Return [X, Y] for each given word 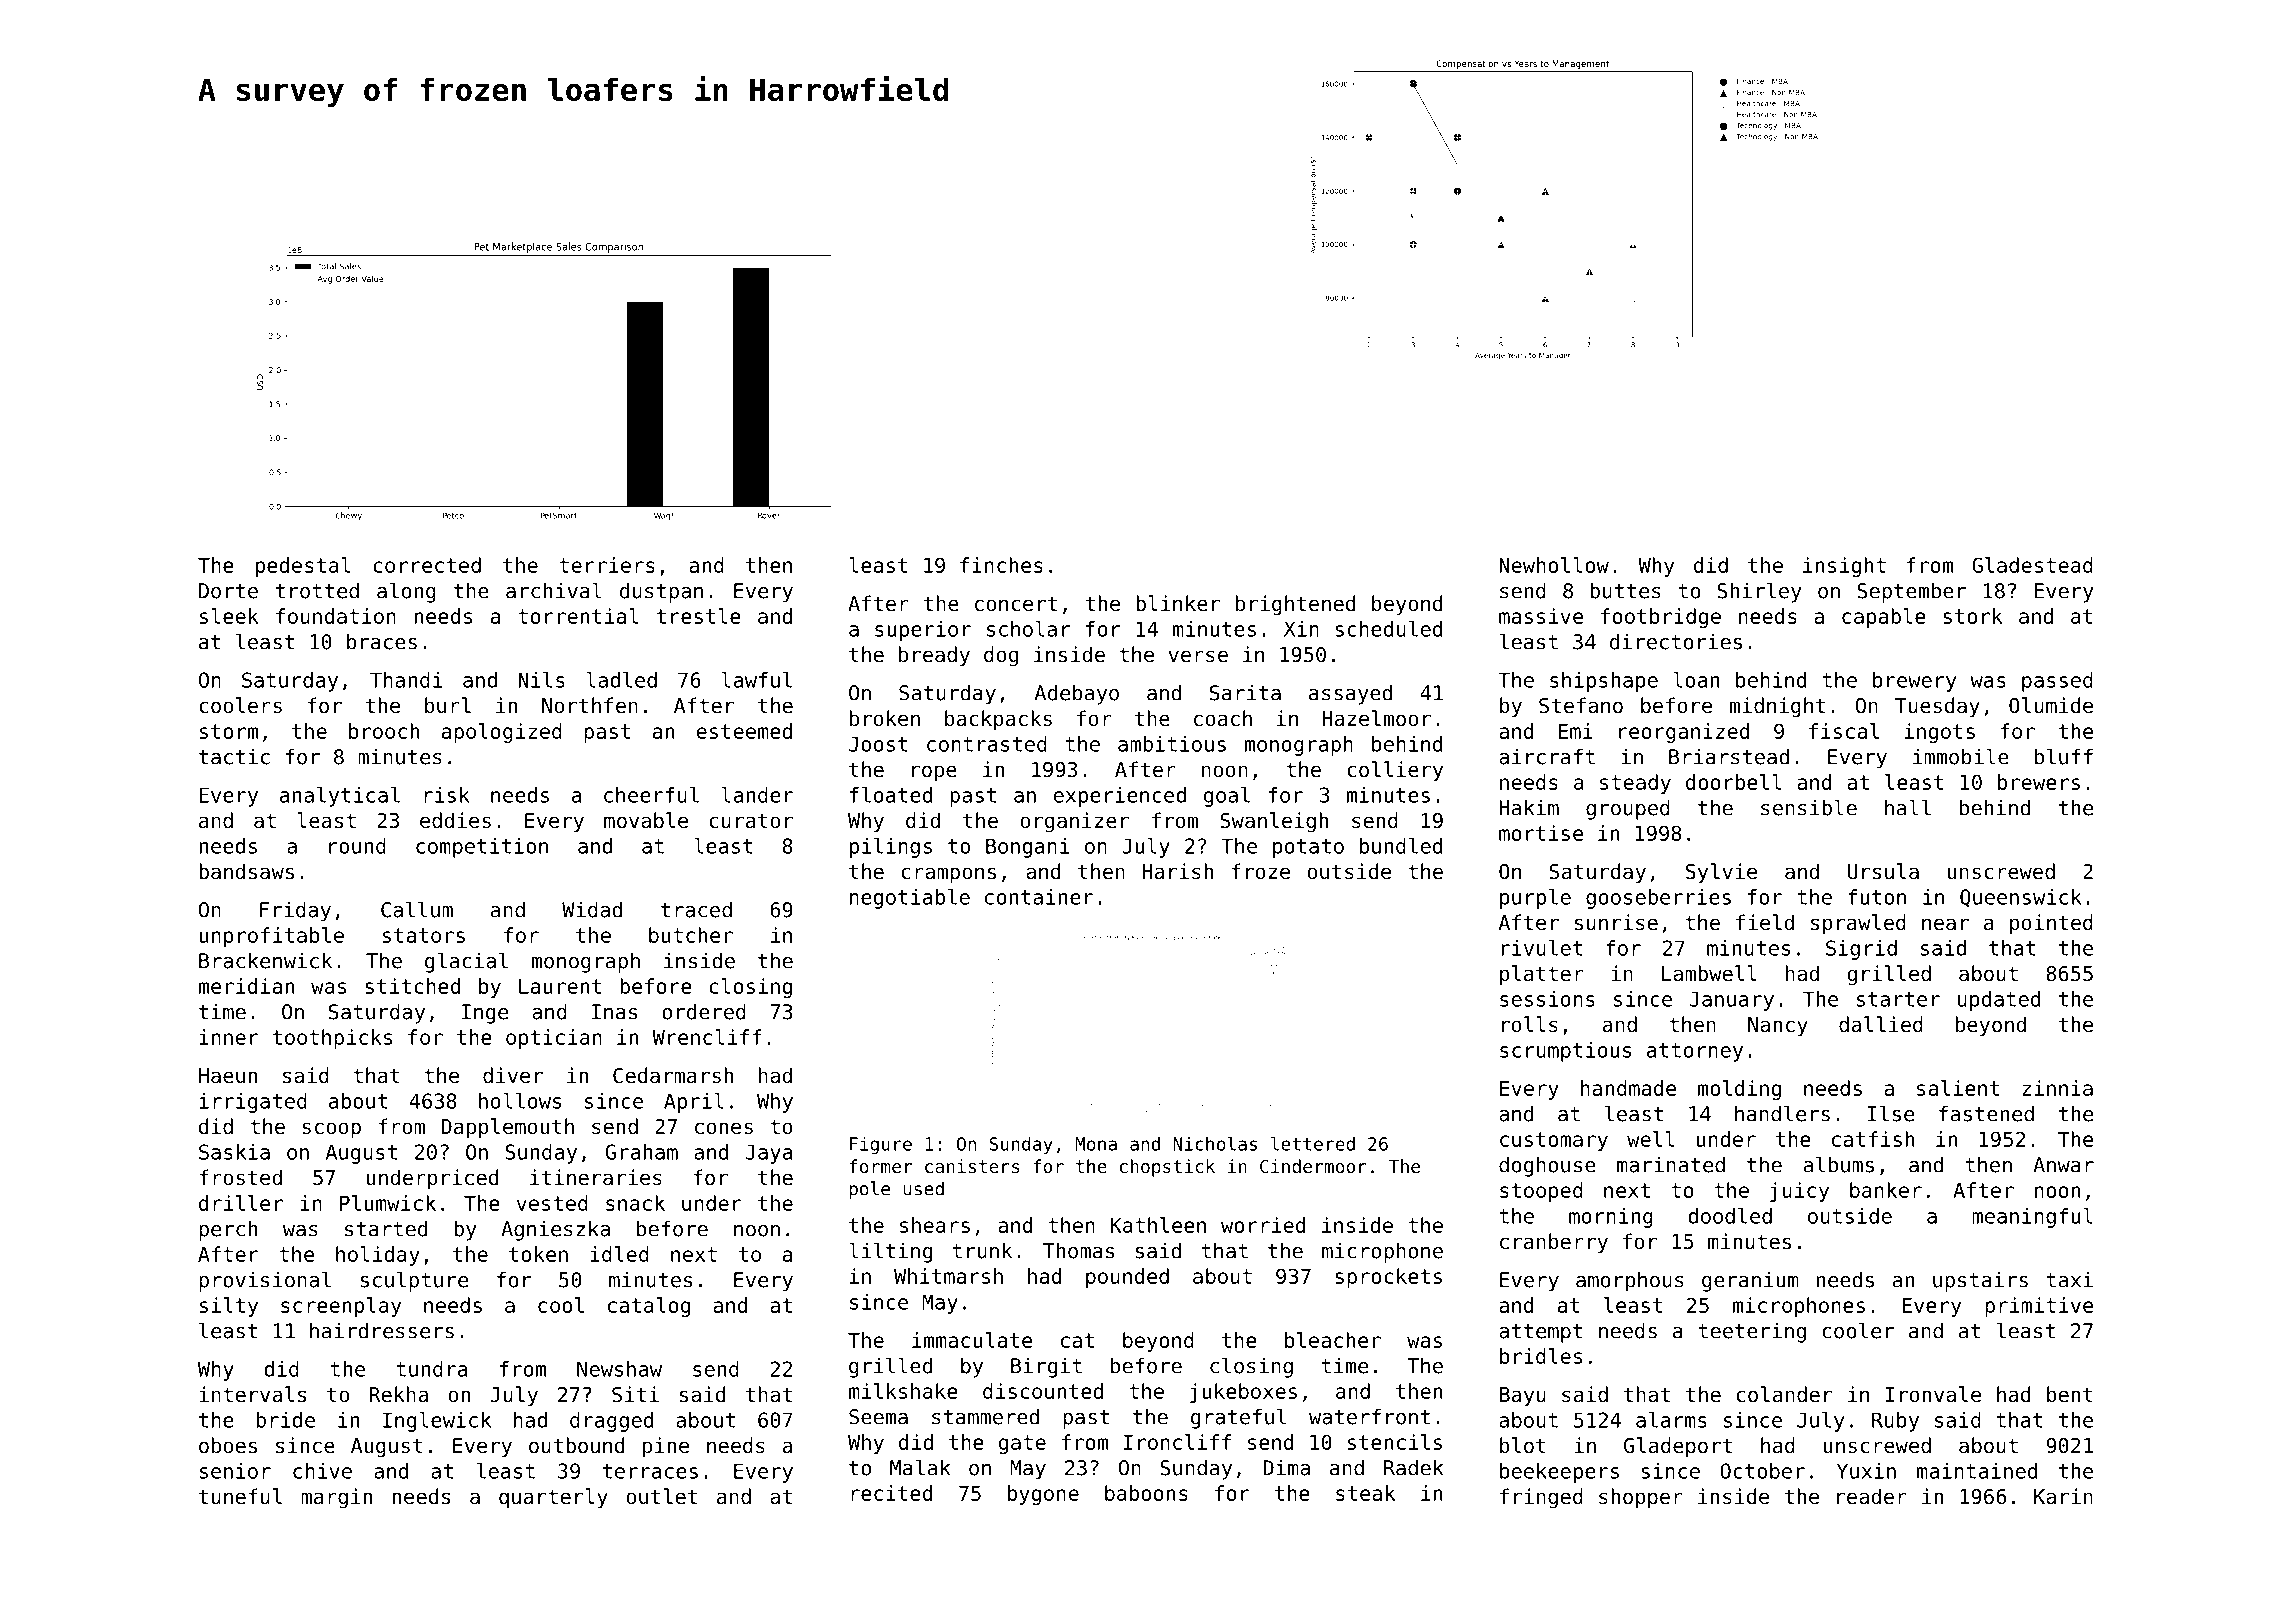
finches [1001, 565]
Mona [1096, 1144]
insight [1844, 567]
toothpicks [332, 1039]
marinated [1671, 1164]
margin [336, 1498]
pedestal [303, 567]
